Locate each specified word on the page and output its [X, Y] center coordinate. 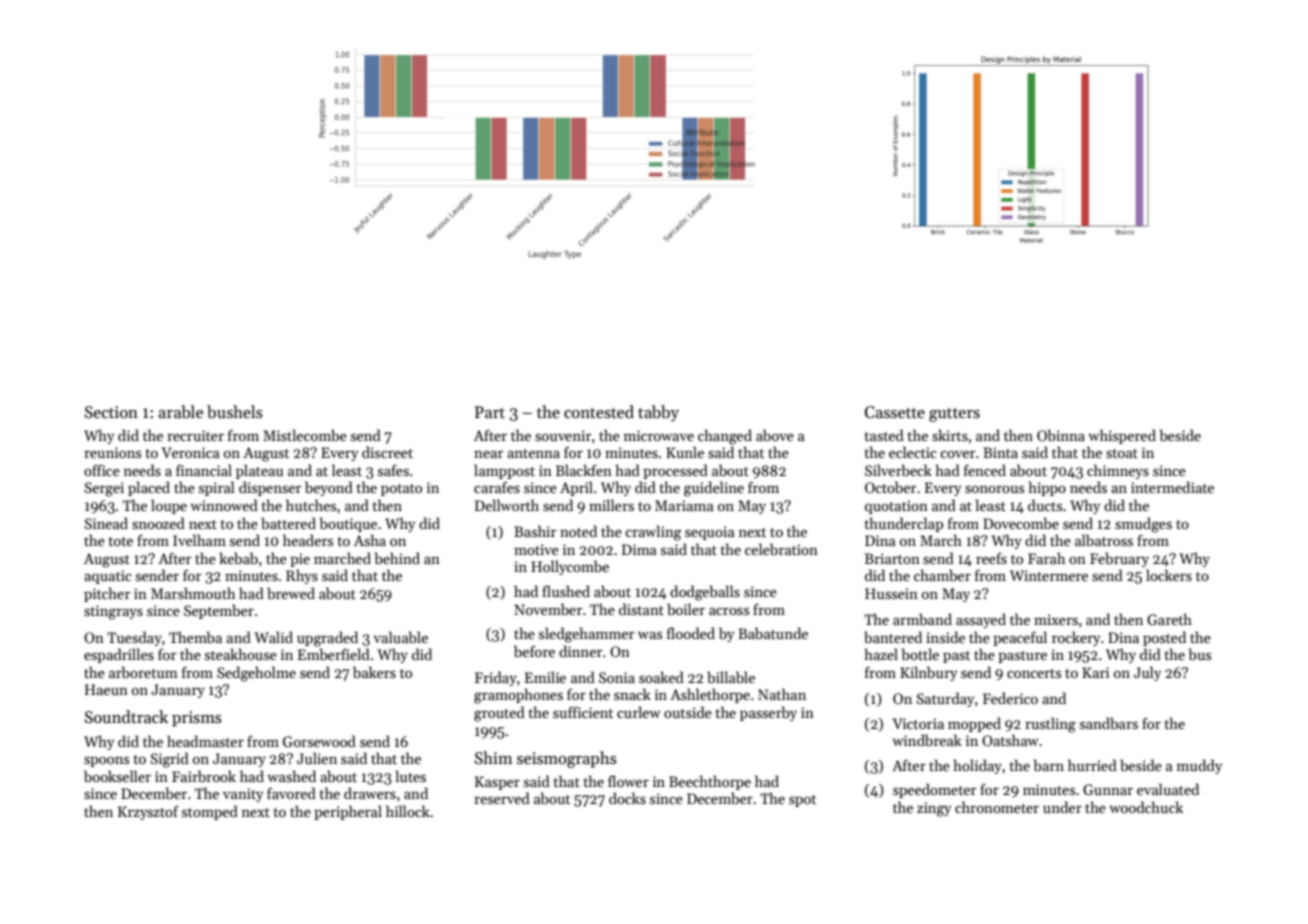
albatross [1104, 540]
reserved [502, 798]
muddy [1199, 766]
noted [578, 531]
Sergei [104, 489]
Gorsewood [319, 741]
